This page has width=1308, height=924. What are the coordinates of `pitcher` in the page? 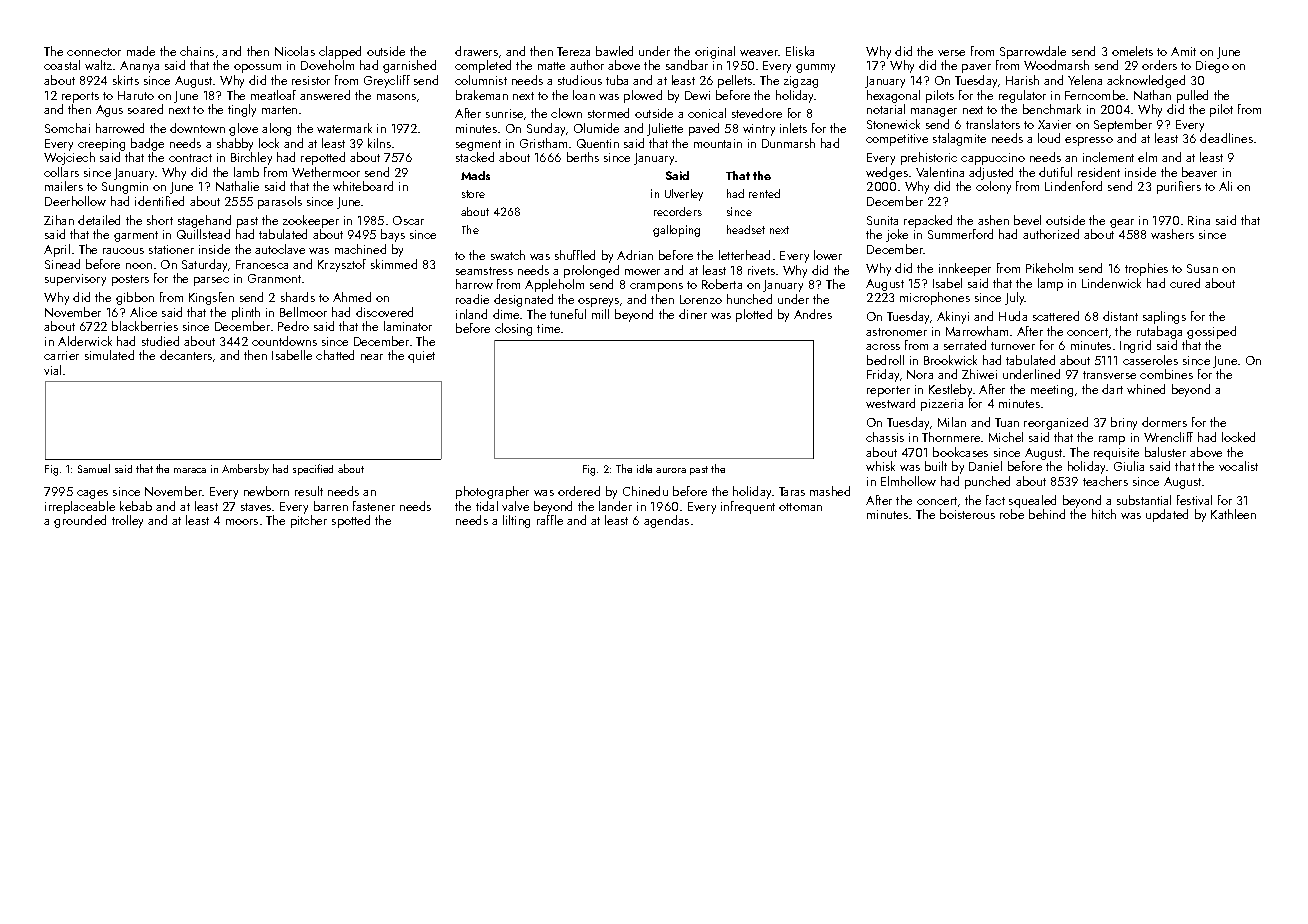 It's located at (309, 521).
